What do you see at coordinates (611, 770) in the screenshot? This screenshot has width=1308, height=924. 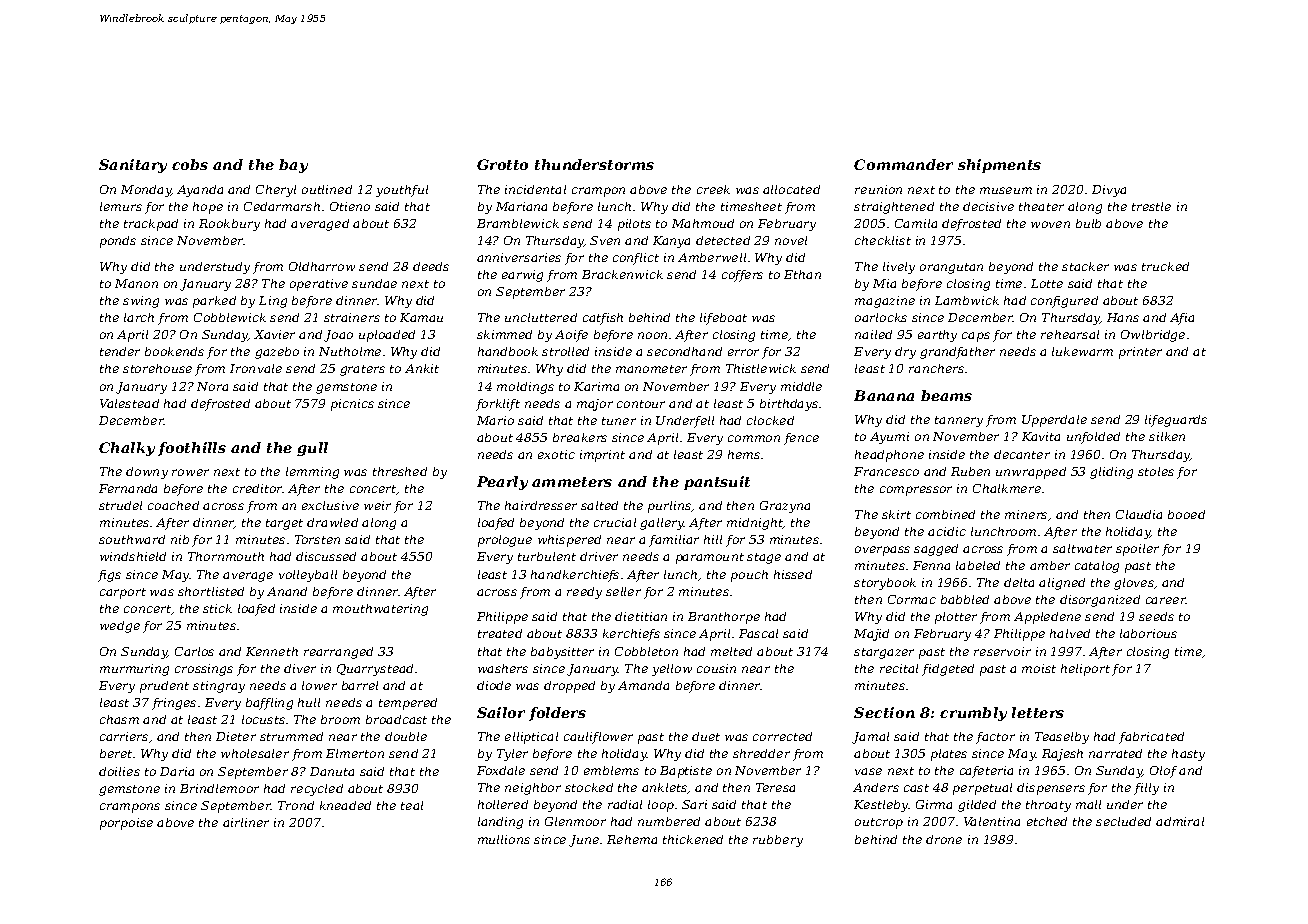 I see `emblems` at bounding box center [611, 770].
